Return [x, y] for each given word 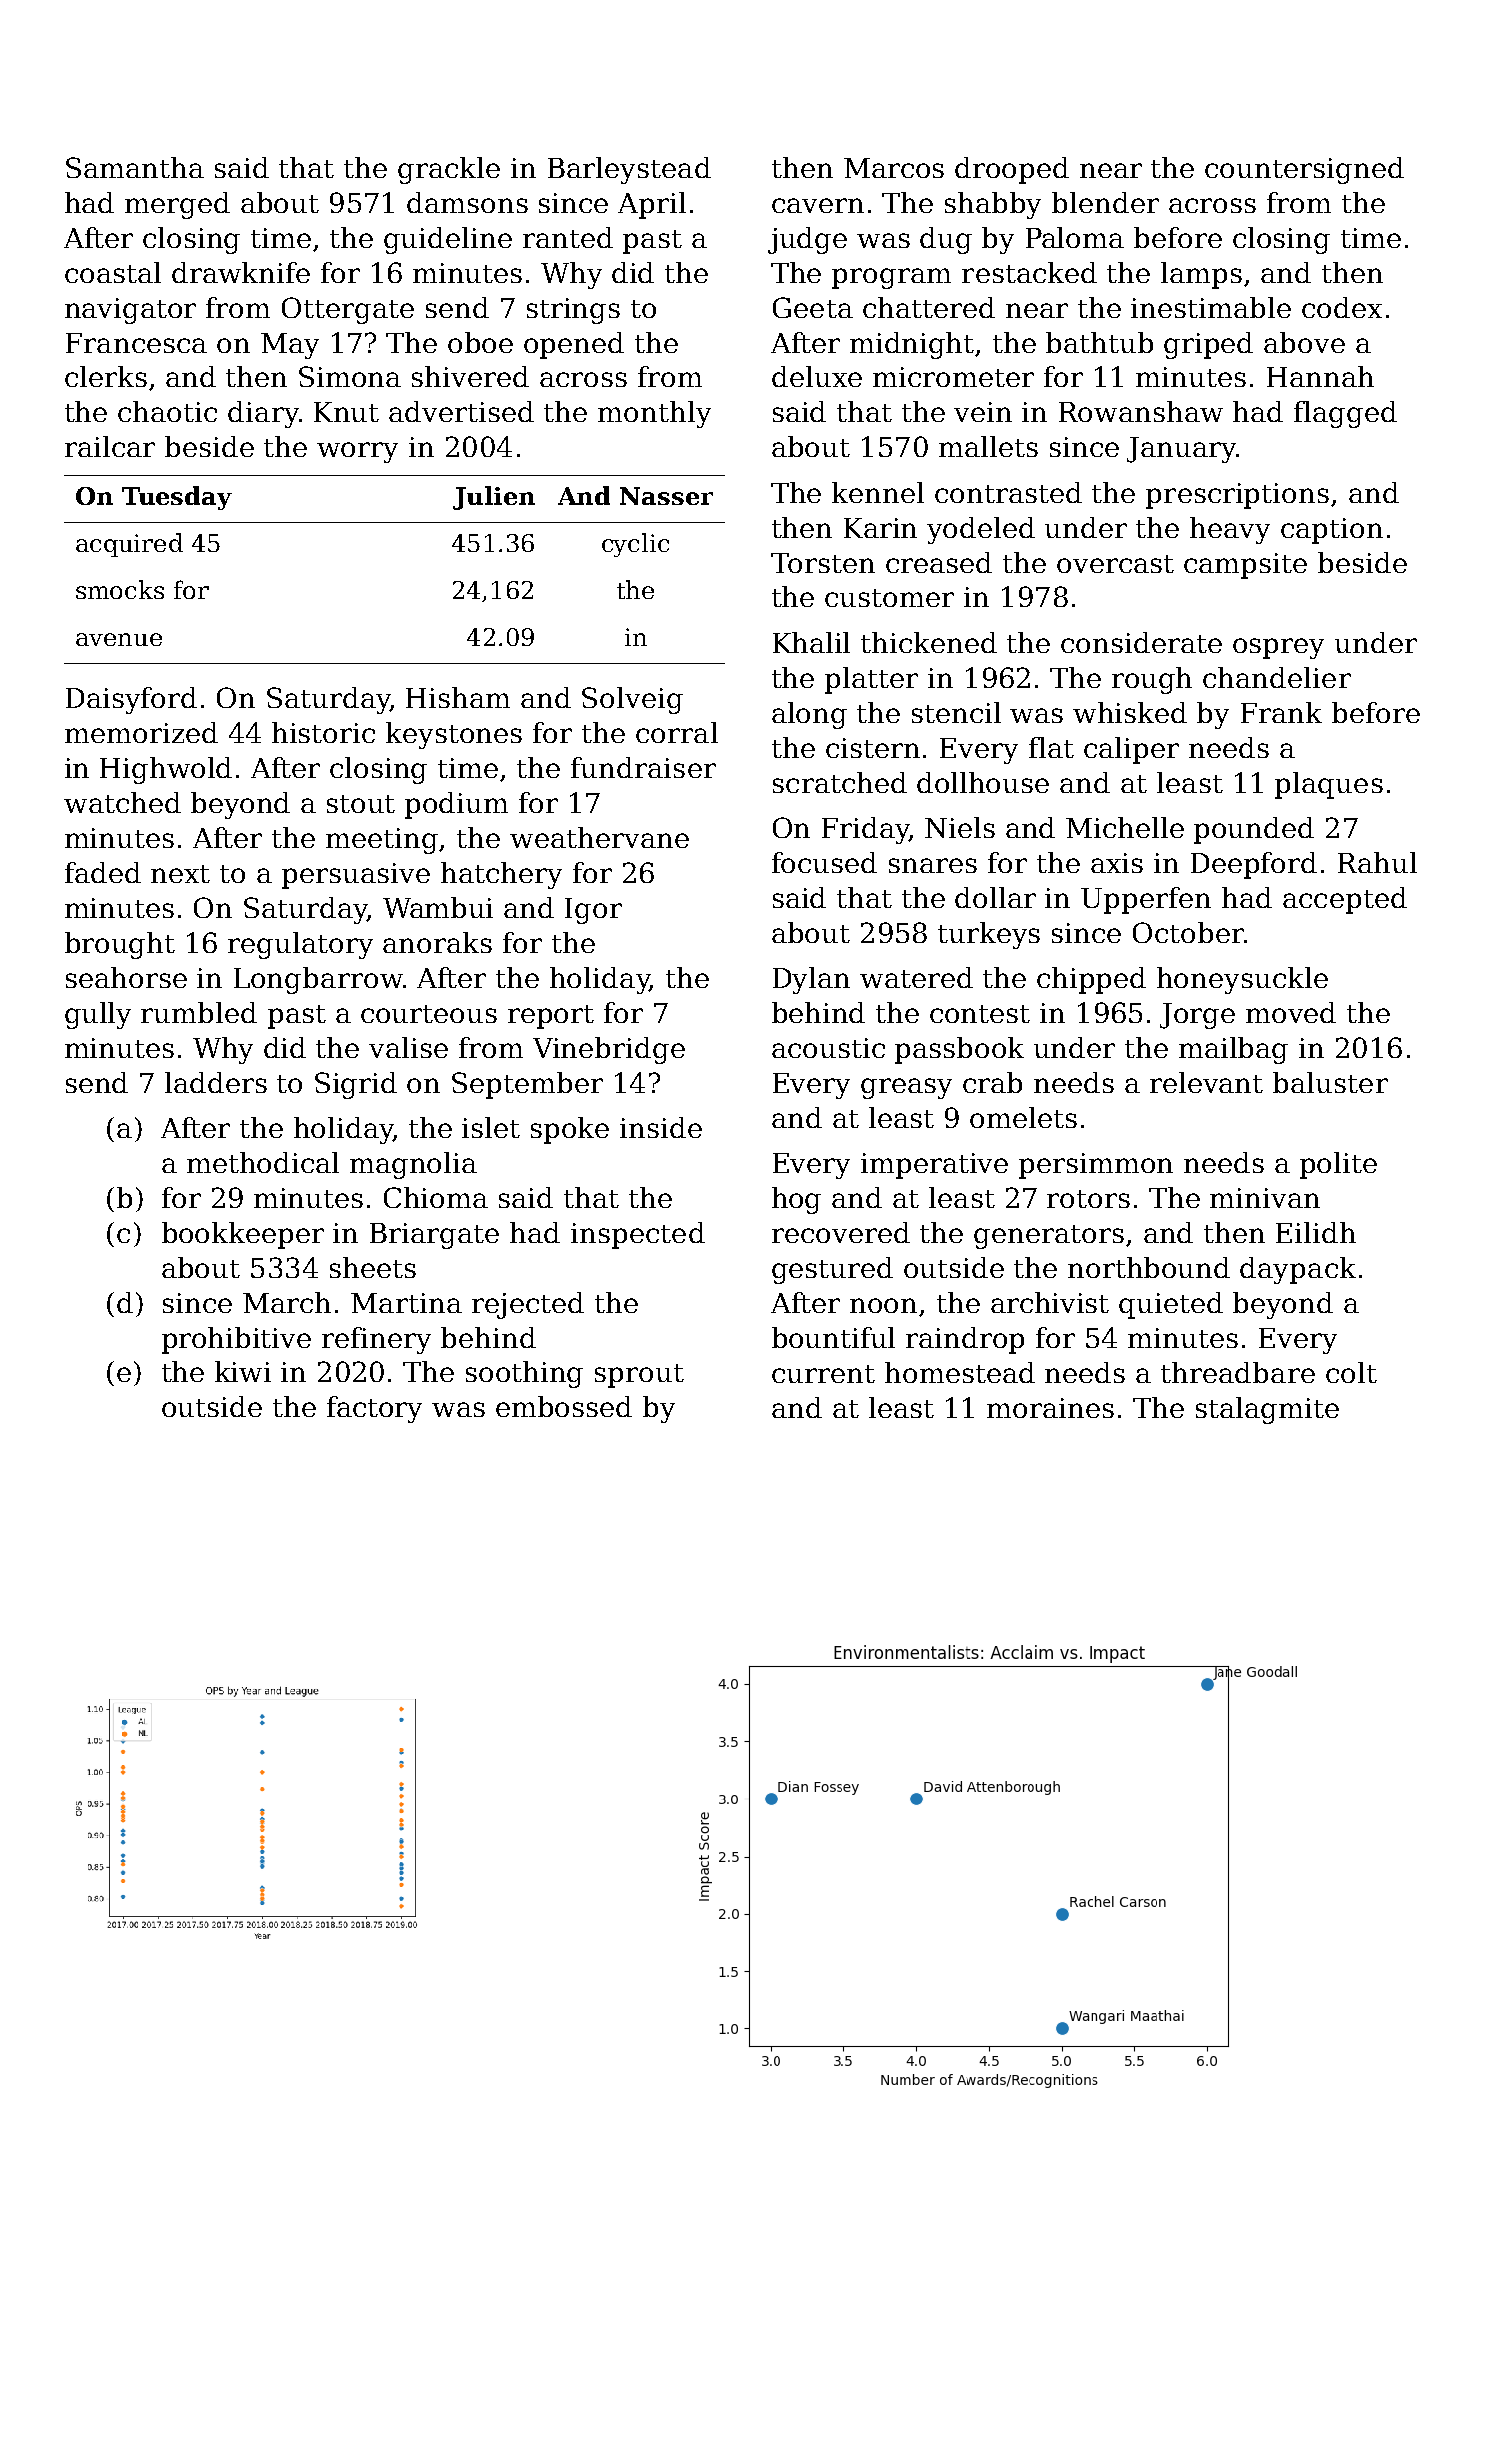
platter [871, 680]
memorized [141, 732]
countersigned [1304, 170]
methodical [263, 1162]
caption [1332, 531]
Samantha [135, 167]
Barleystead [629, 170]
